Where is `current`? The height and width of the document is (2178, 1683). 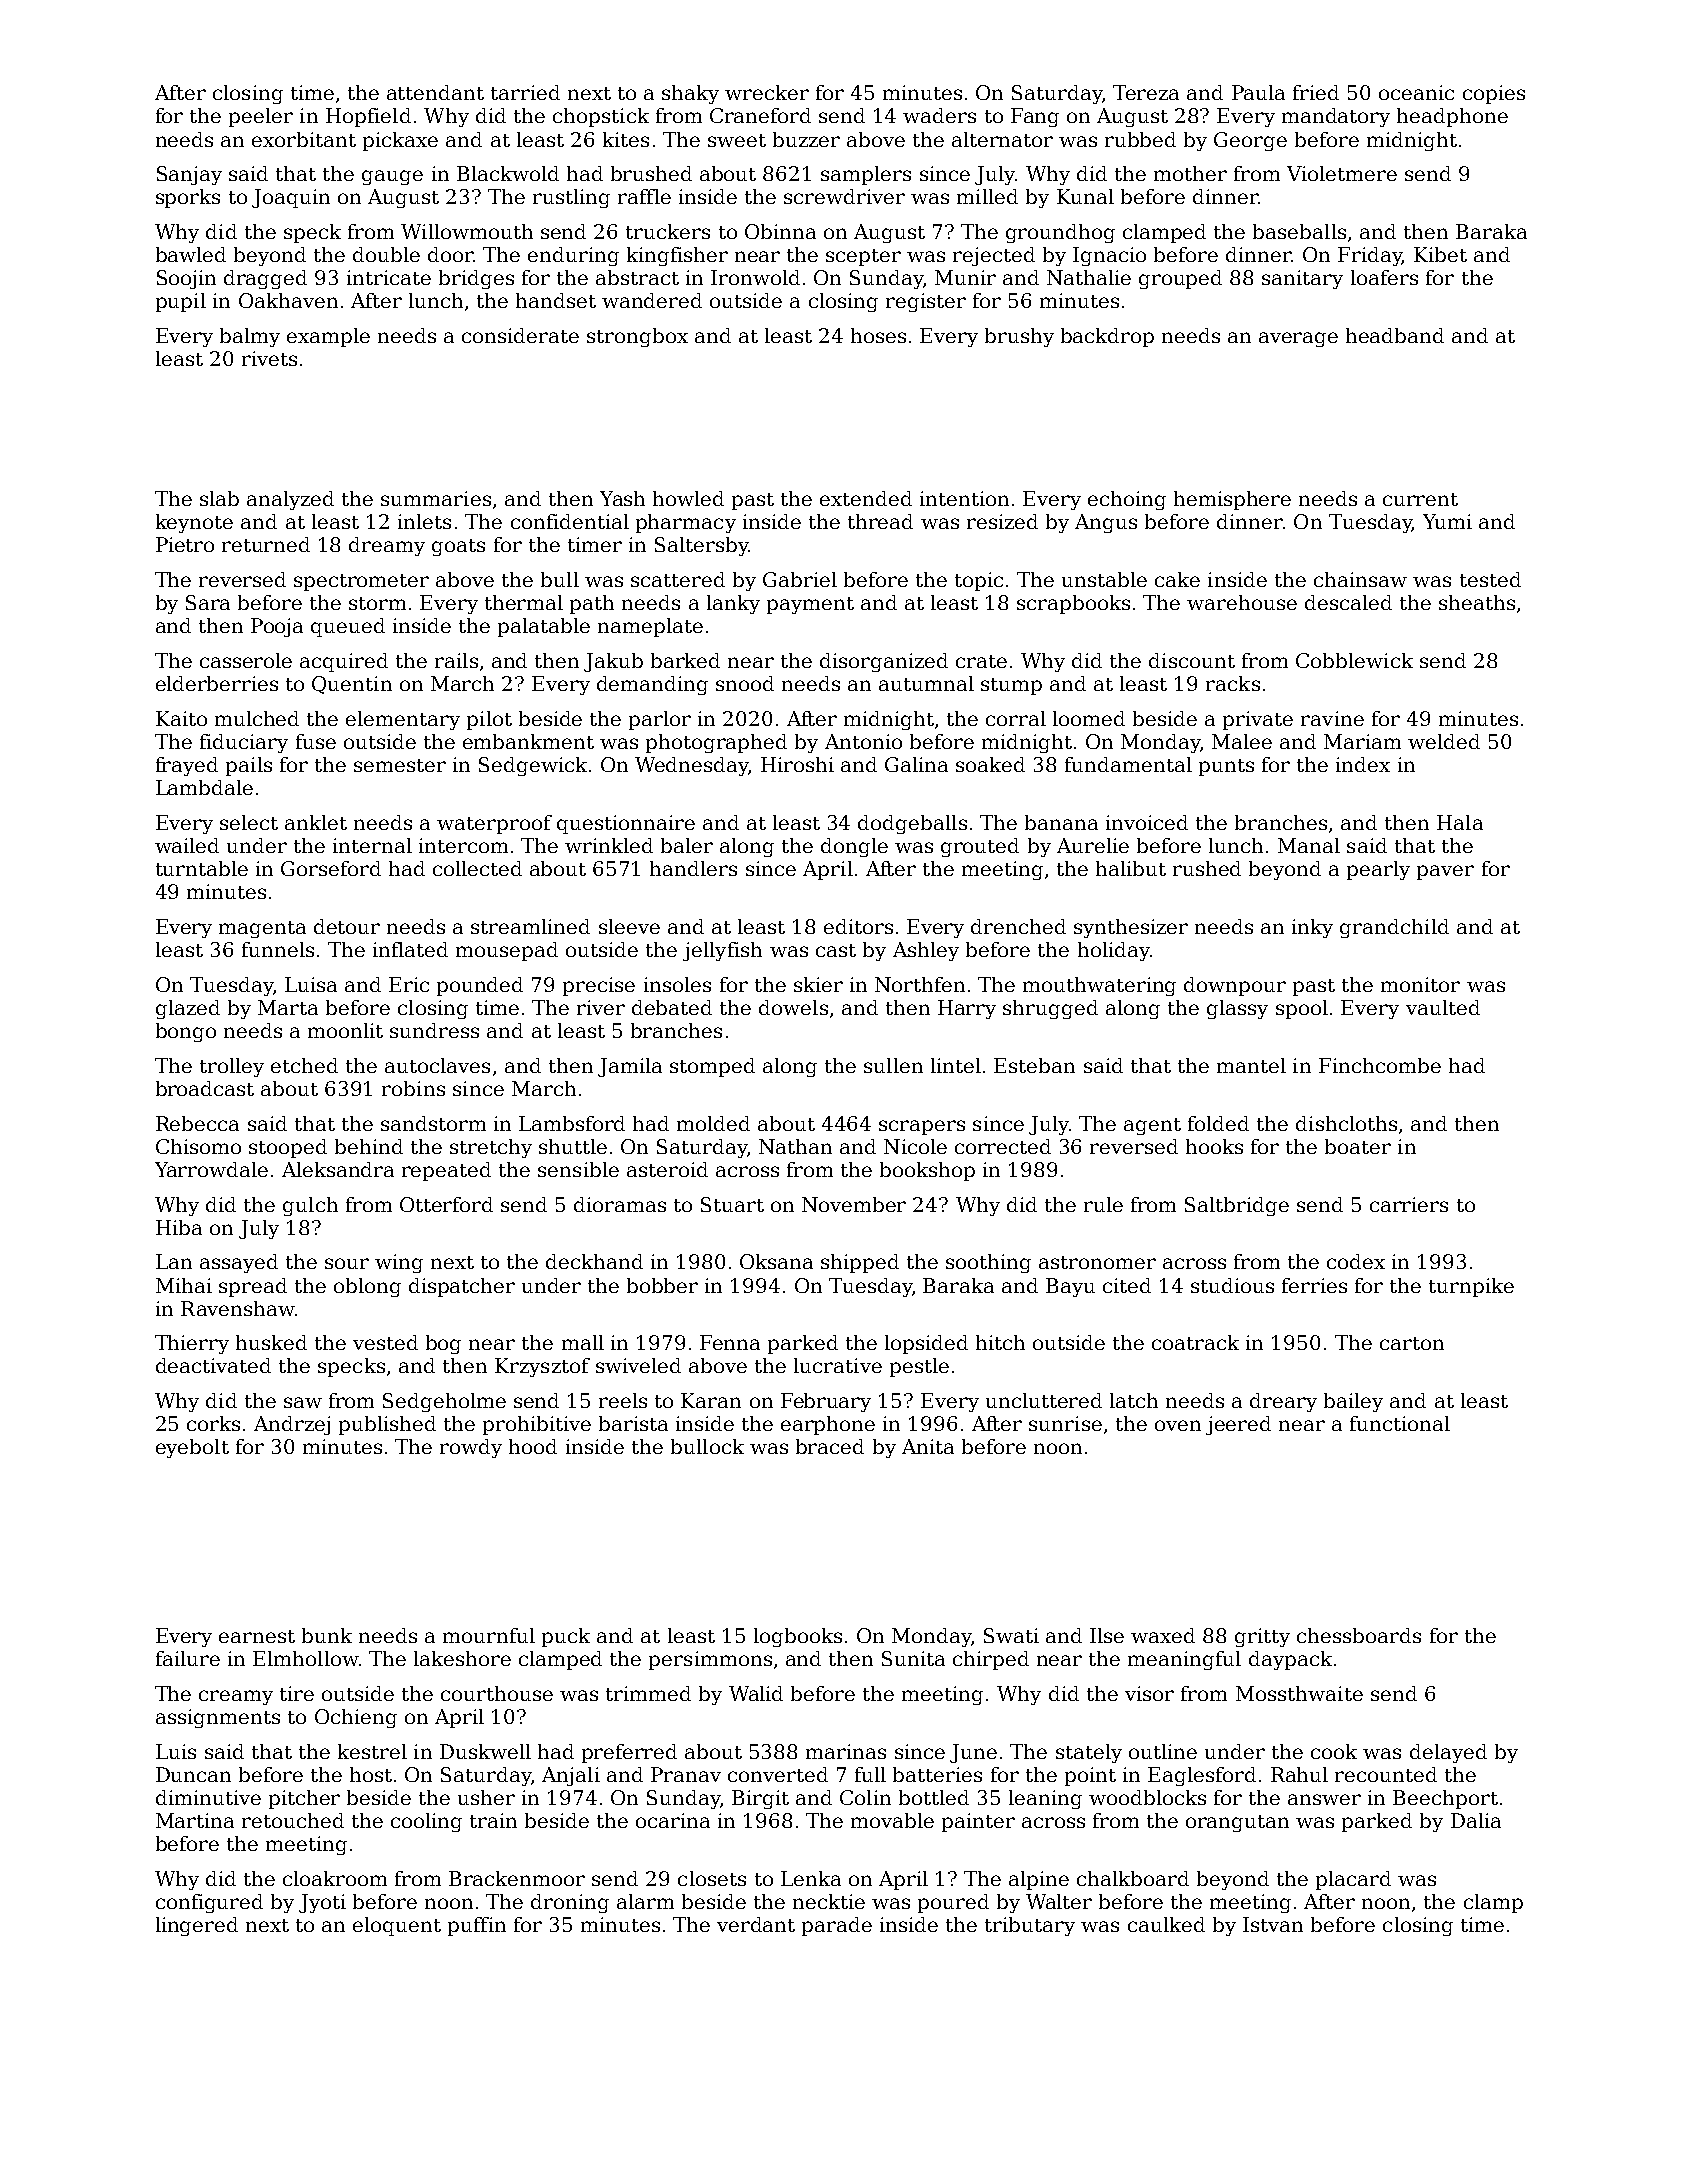 current is located at coordinates (1420, 499).
